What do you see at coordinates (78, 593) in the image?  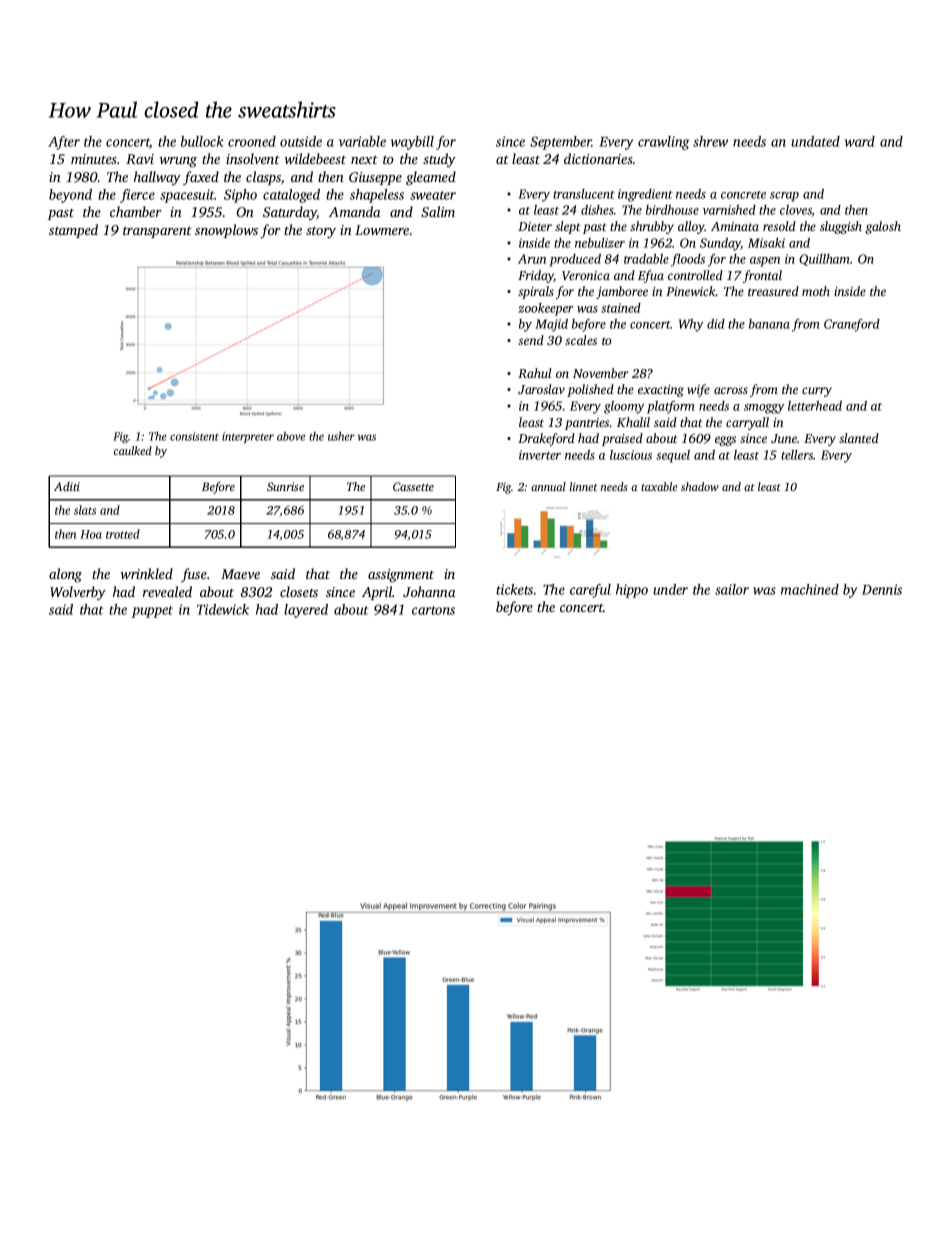 I see `Wolverby` at bounding box center [78, 593].
